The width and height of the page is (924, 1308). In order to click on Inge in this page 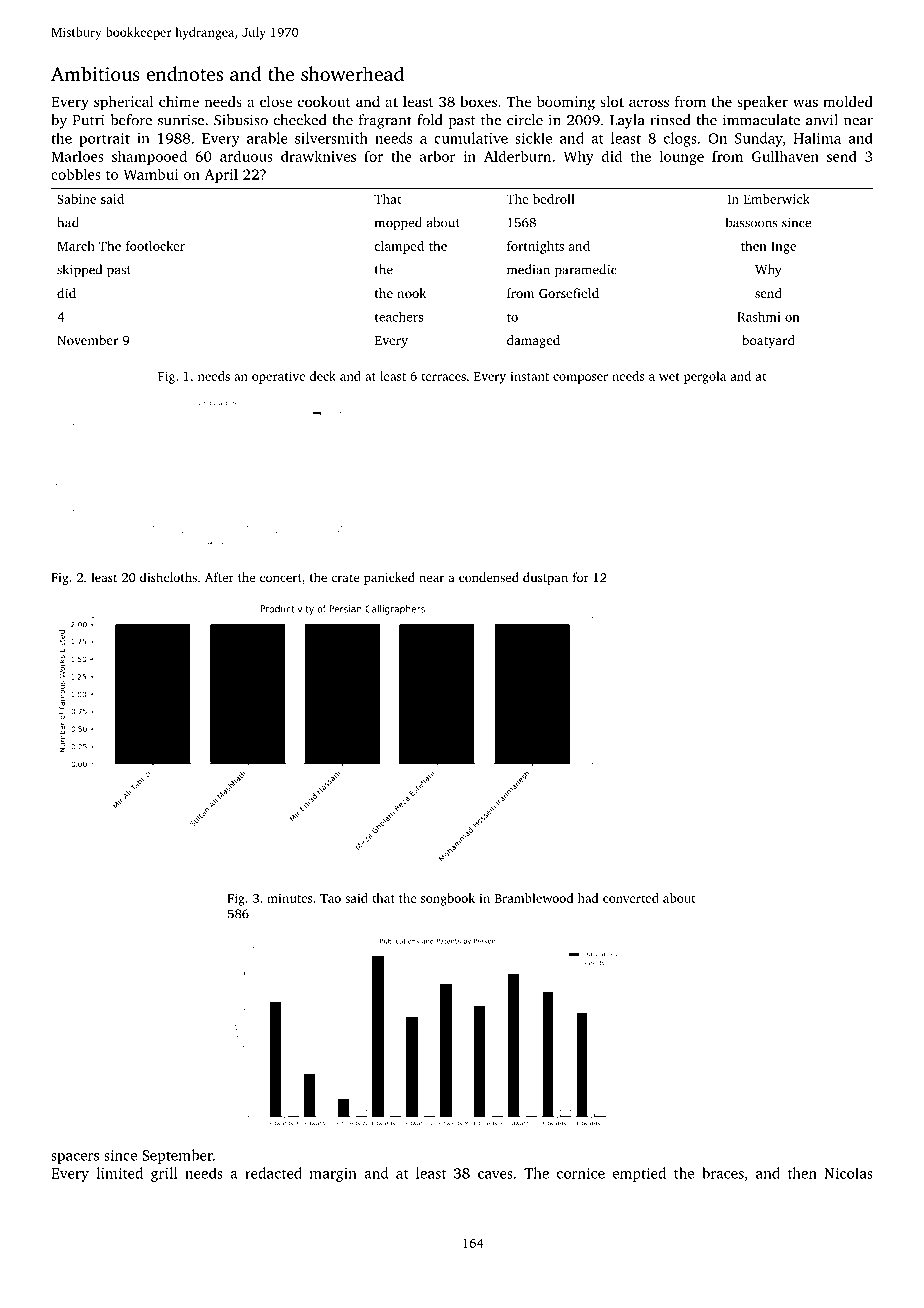, I will do `click(783, 247)`.
